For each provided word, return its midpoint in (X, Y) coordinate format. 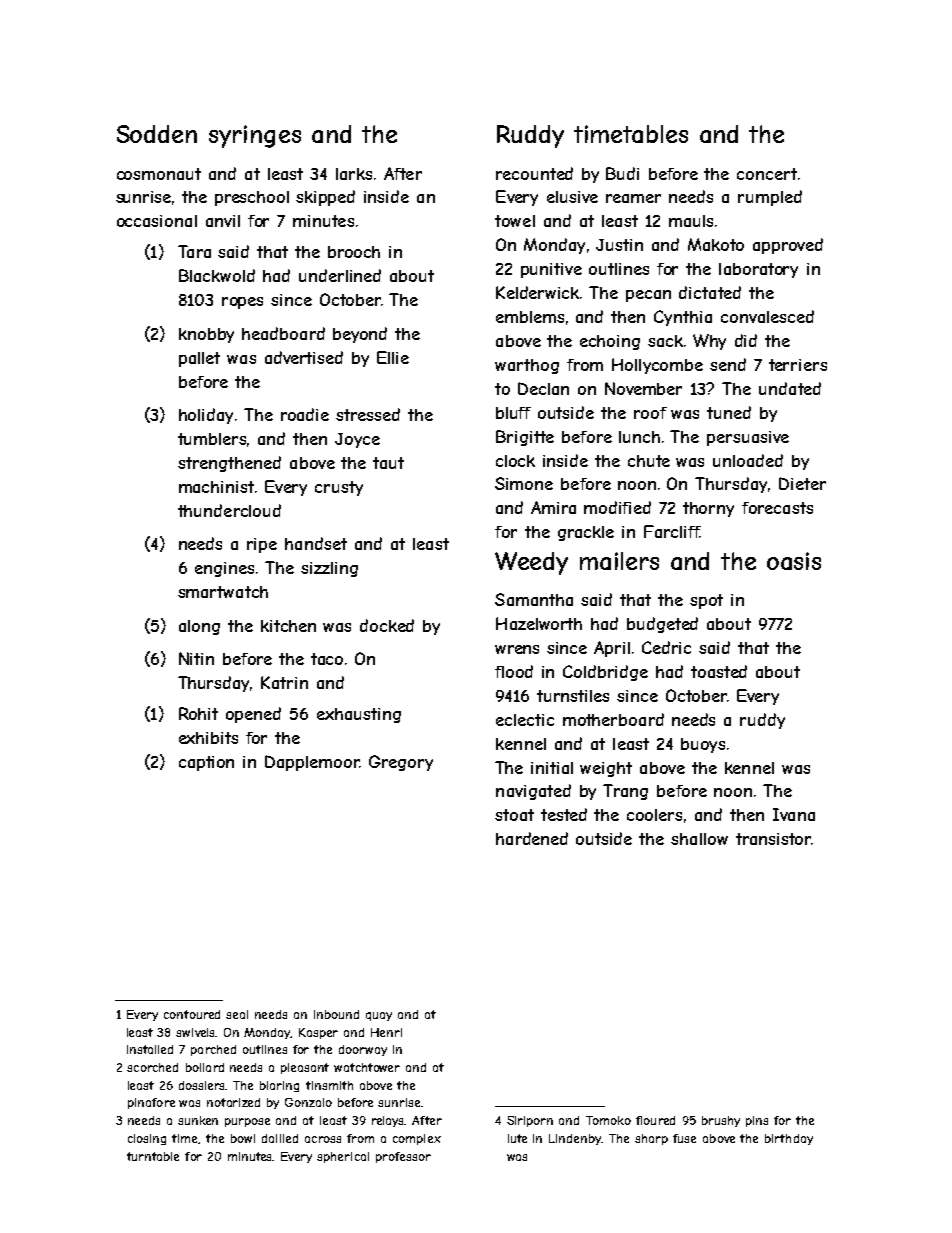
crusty (339, 488)
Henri (386, 1032)
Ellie (393, 357)
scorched (152, 1067)
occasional (157, 221)
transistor (773, 839)
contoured (192, 1014)
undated (790, 388)
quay (379, 1016)
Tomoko (608, 1120)
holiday (206, 416)
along (199, 627)
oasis (794, 561)
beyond (360, 335)
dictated (710, 292)
